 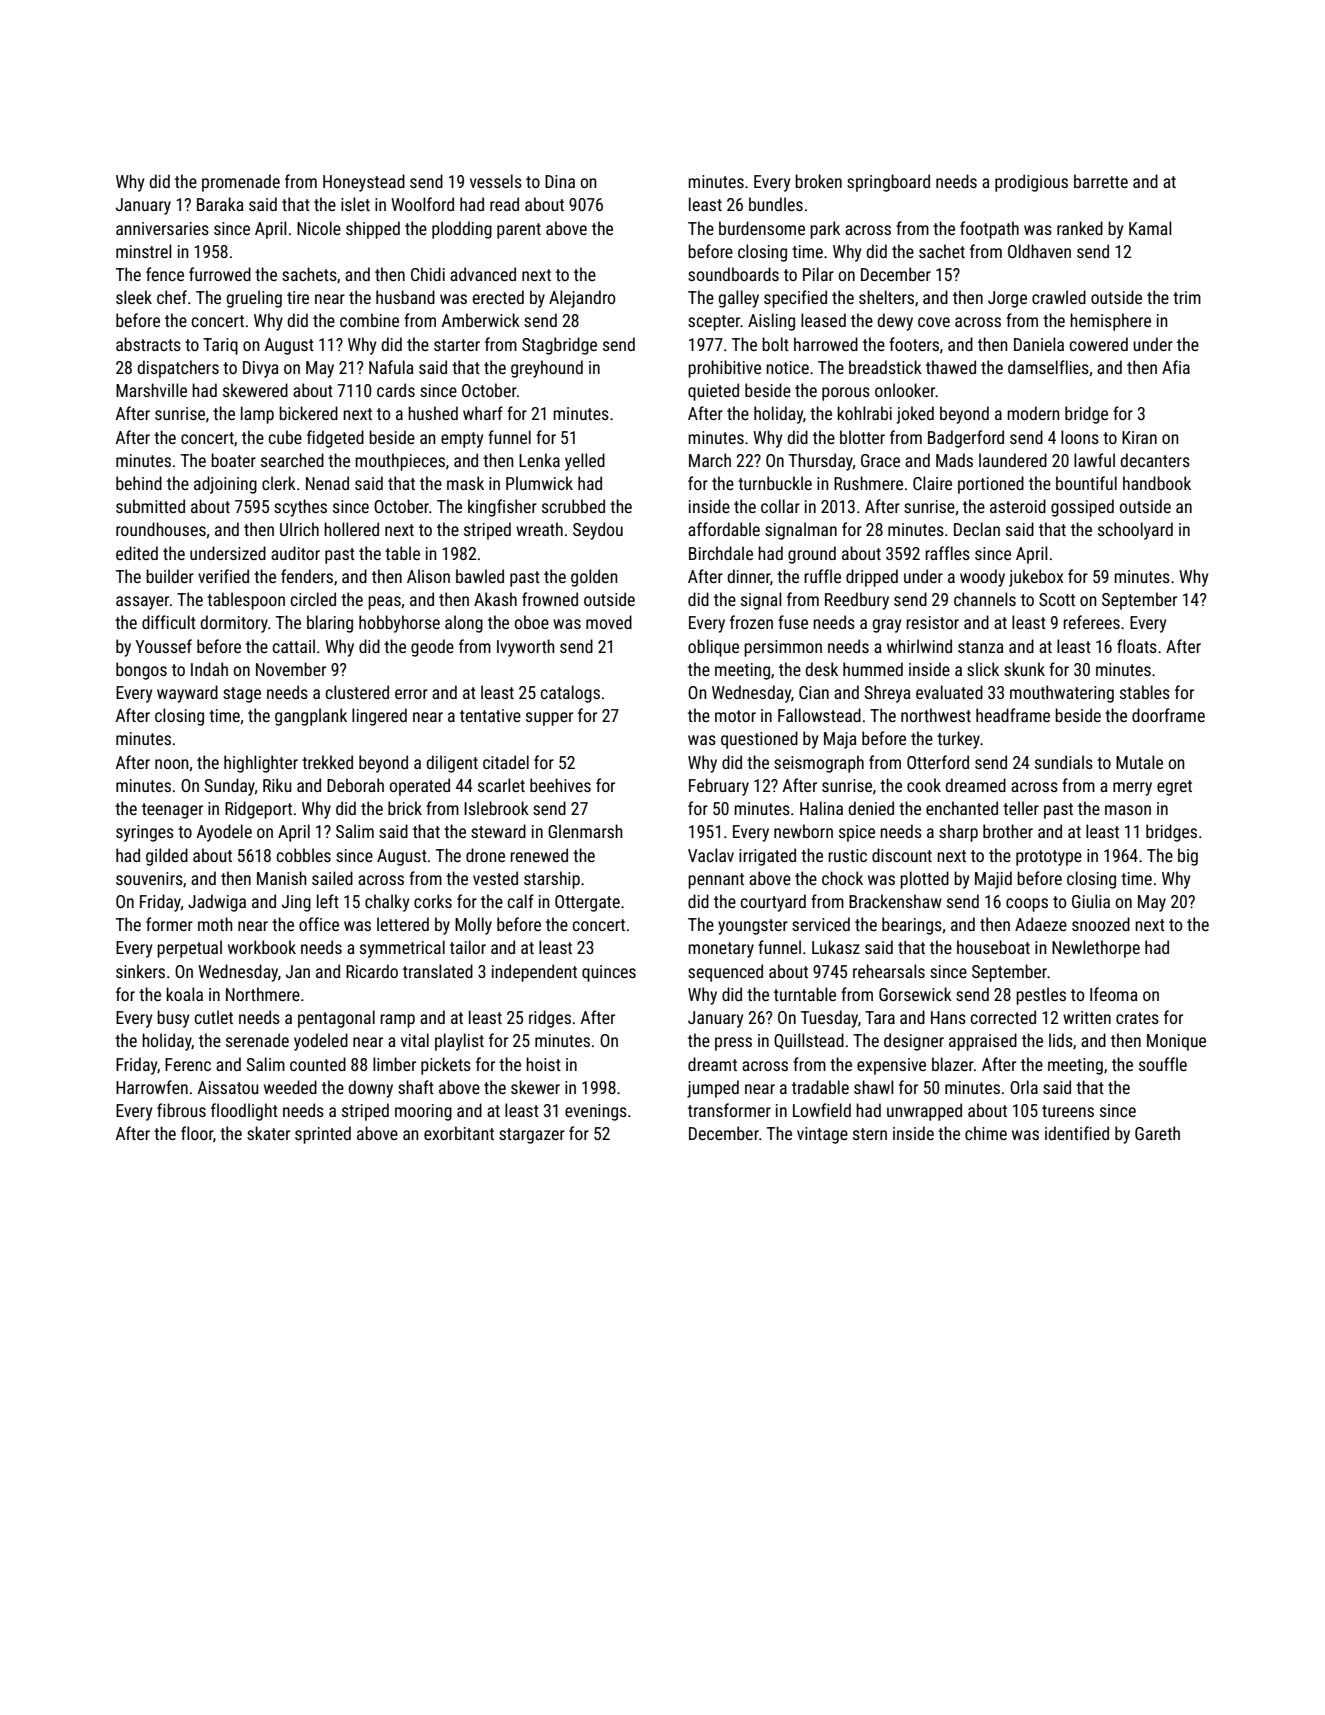 I want to click on enchanted, so click(x=962, y=808).
